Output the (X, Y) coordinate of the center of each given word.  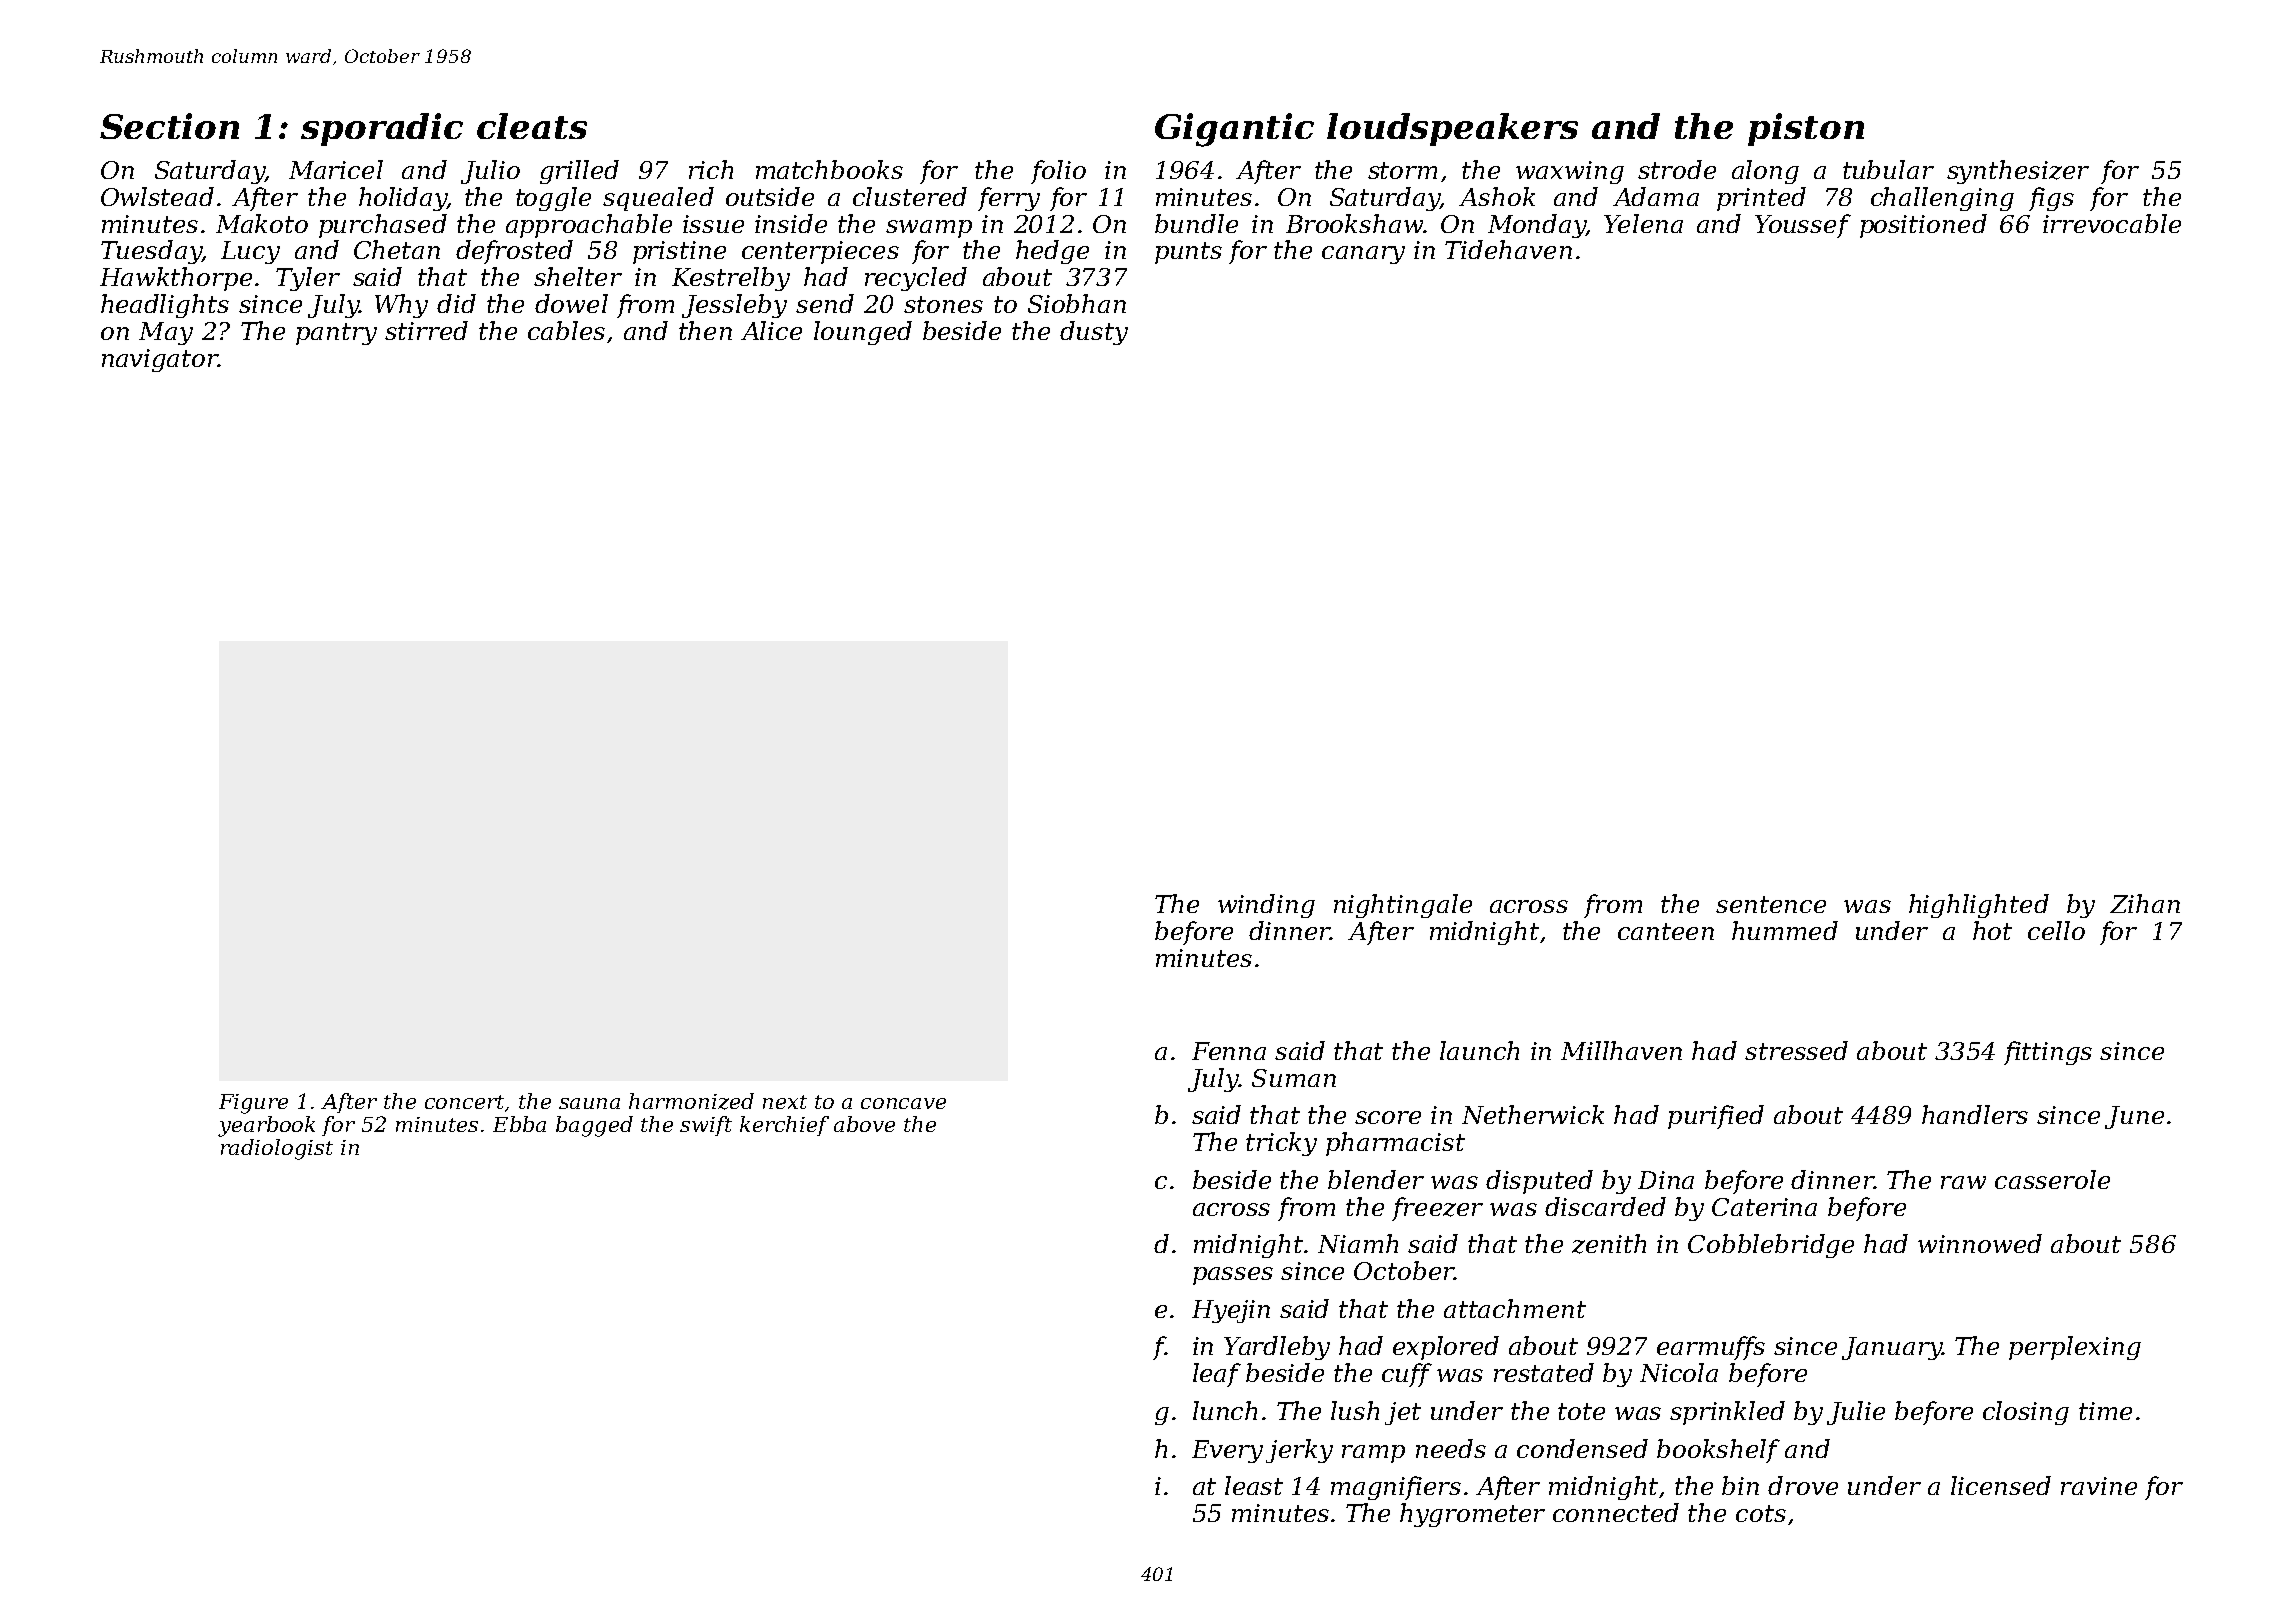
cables (566, 330)
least (1254, 1485)
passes (1233, 1276)
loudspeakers (1452, 129)
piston (1806, 129)
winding (1266, 906)
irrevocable (2112, 223)
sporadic (382, 129)
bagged (594, 1126)
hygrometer (1472, 1515)
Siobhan (1077, 303)
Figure (253, 1104)
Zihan (2145, 903)
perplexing (2075, 1348)
